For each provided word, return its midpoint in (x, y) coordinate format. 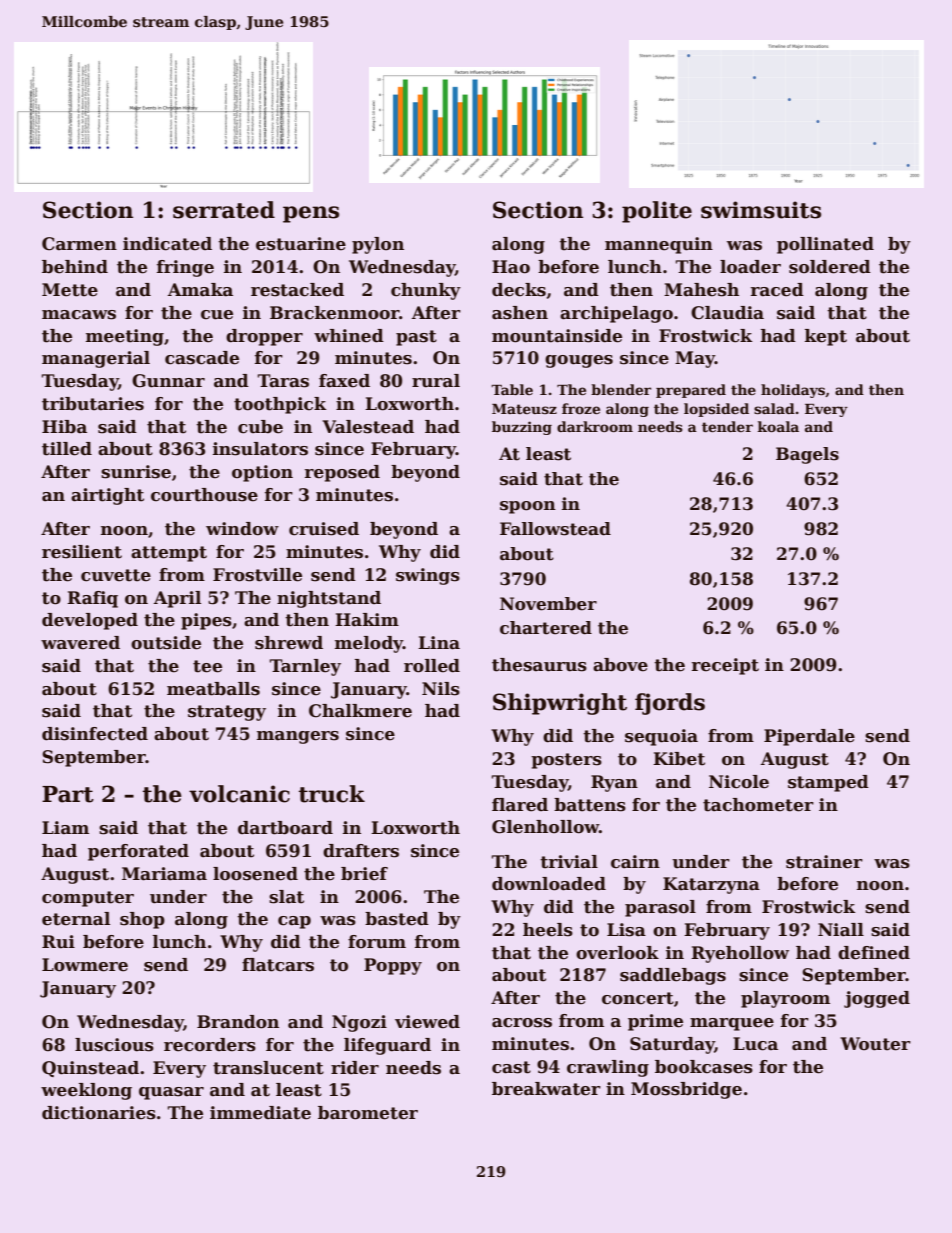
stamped (828, 783)
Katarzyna (711, 885)
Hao (511, 267)
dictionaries (99, 1113)
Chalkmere (360, 711)
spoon (528, 507)
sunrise (136, 472)
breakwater (546, 1089)
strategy (227, 713)
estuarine (301, 244)
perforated (138, 852)
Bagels (807, 455)
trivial (569, 862)
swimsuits (761, 210)
